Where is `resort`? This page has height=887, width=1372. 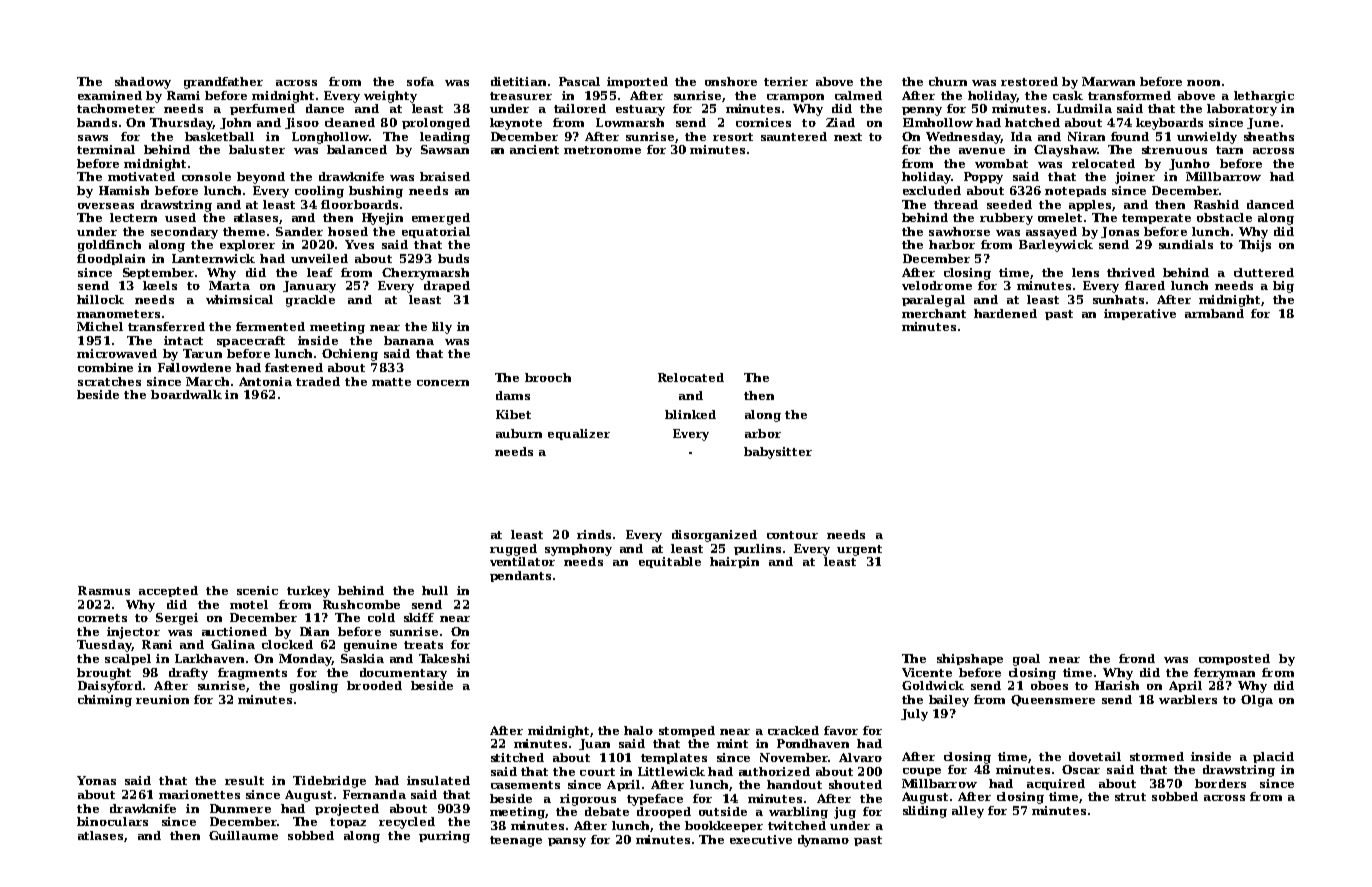 resort is located at coordinates (733, 137).
